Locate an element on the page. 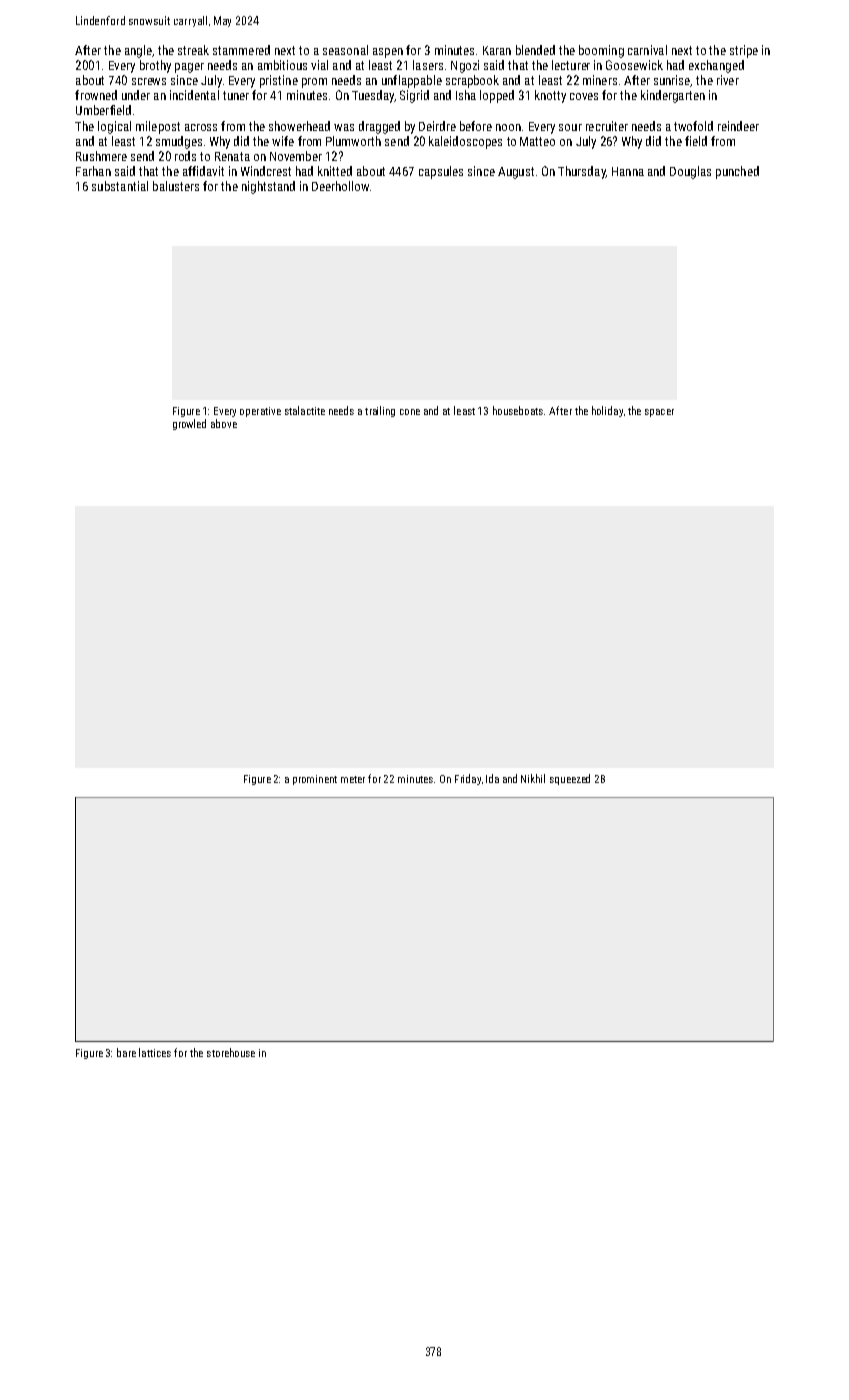 Image resolution: width=849 pixels, height=1400 pixels. squeezed is located at coordinates (570, 779).
